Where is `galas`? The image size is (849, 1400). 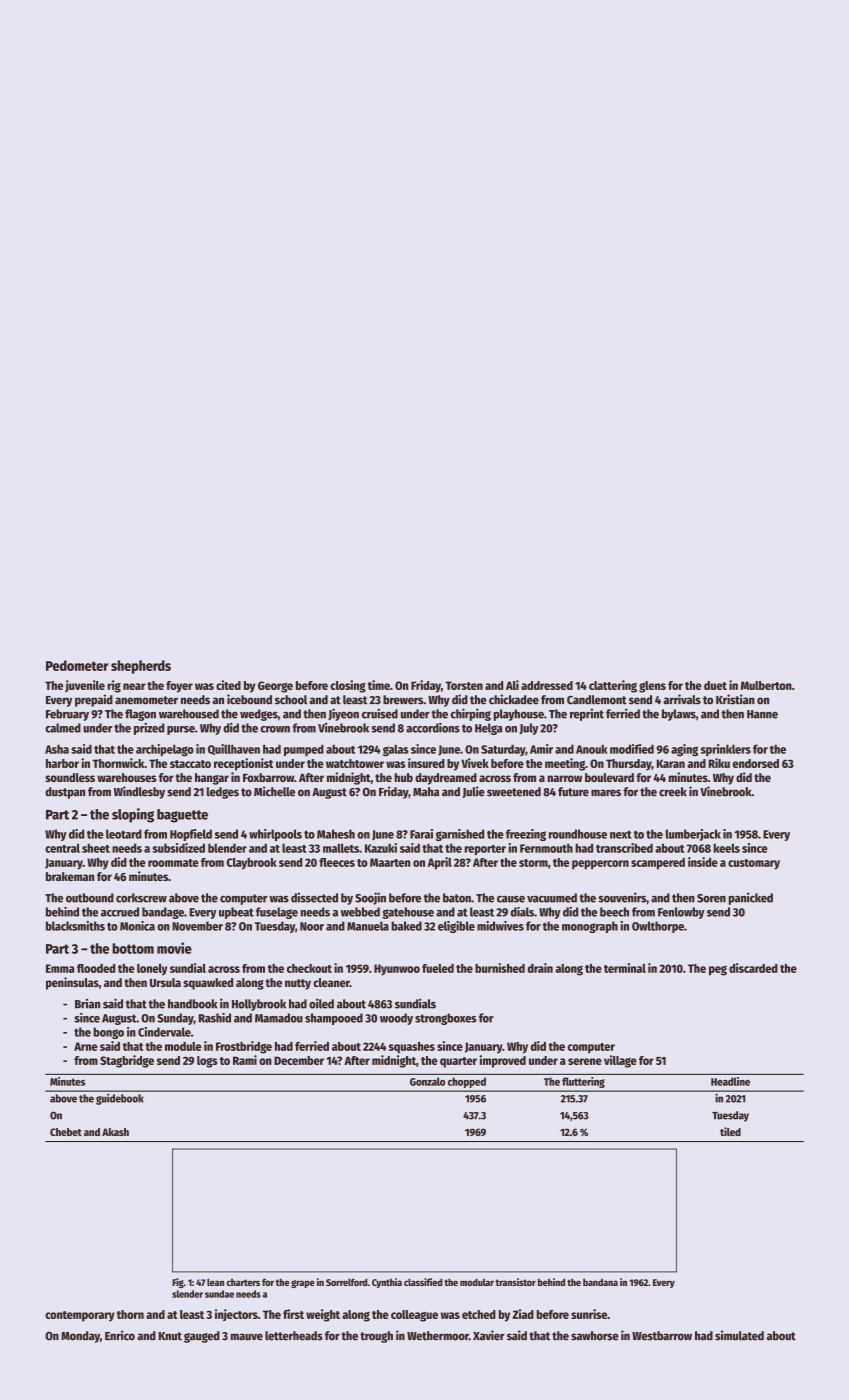
galas is located at coordinates (396, 750).
